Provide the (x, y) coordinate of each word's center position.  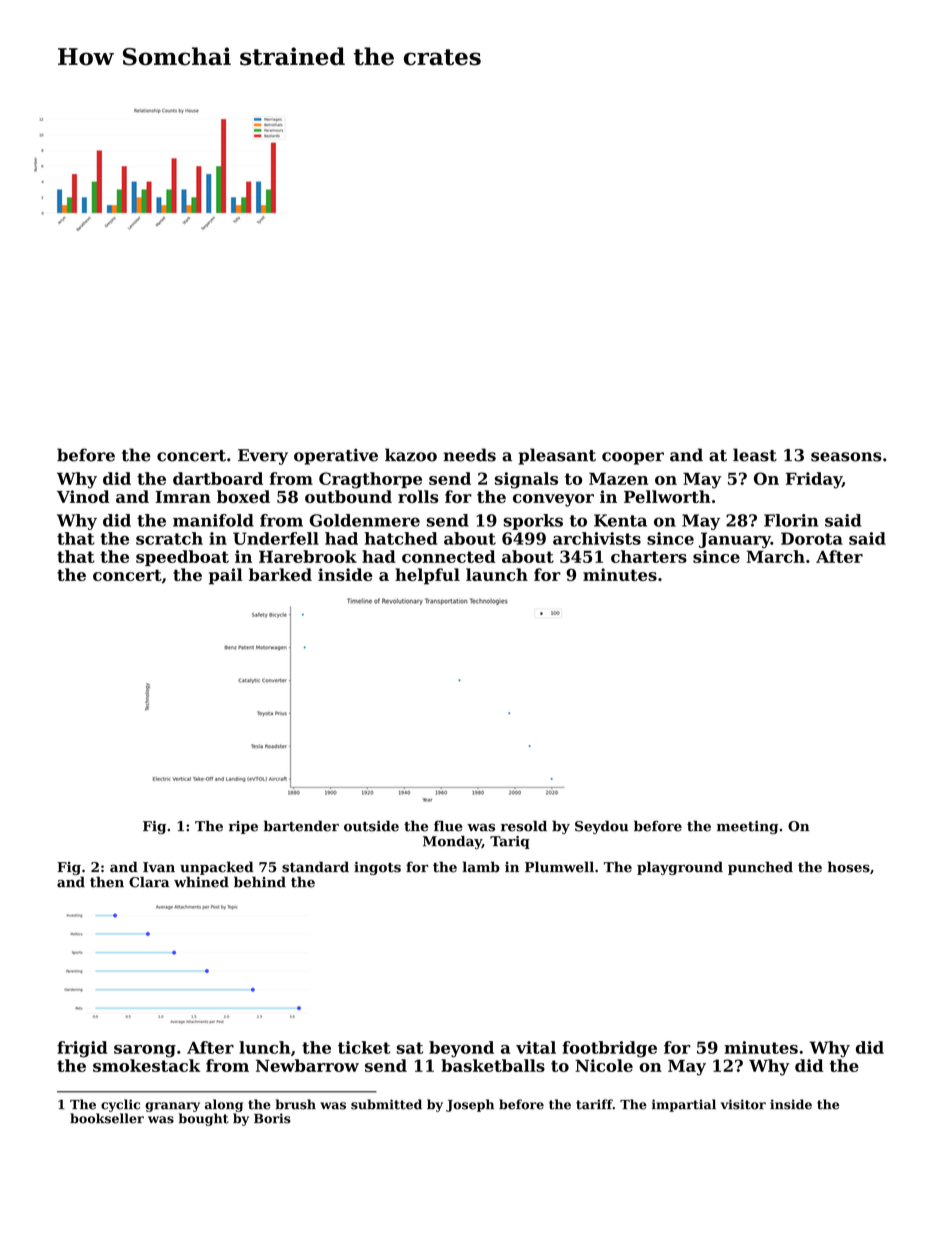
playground (680, 868)
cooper (633, 458)
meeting (747, 827)
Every (263, 457)
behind (260, 882)
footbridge (609, 1049)
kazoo (411, 455)
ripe (243, 827)
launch (497, 574)
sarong (145, 1051)
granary (172, 1107)
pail (226, 576)
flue (448, 826)
